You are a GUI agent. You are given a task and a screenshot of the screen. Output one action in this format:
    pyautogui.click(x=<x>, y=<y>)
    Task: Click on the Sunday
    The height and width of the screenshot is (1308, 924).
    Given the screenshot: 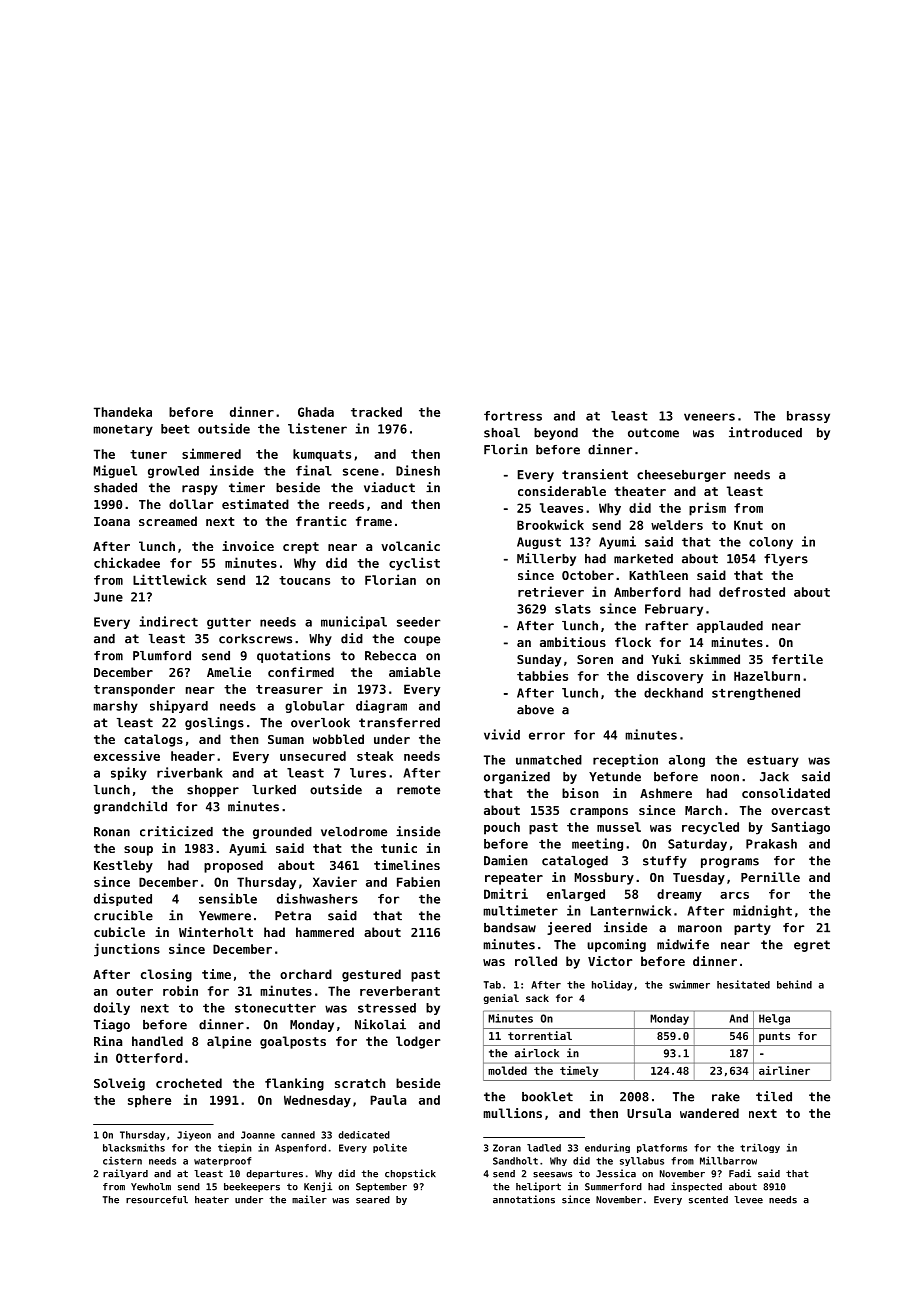 What is the action you would take?
    pyautogui.click(x=539, y=660)
